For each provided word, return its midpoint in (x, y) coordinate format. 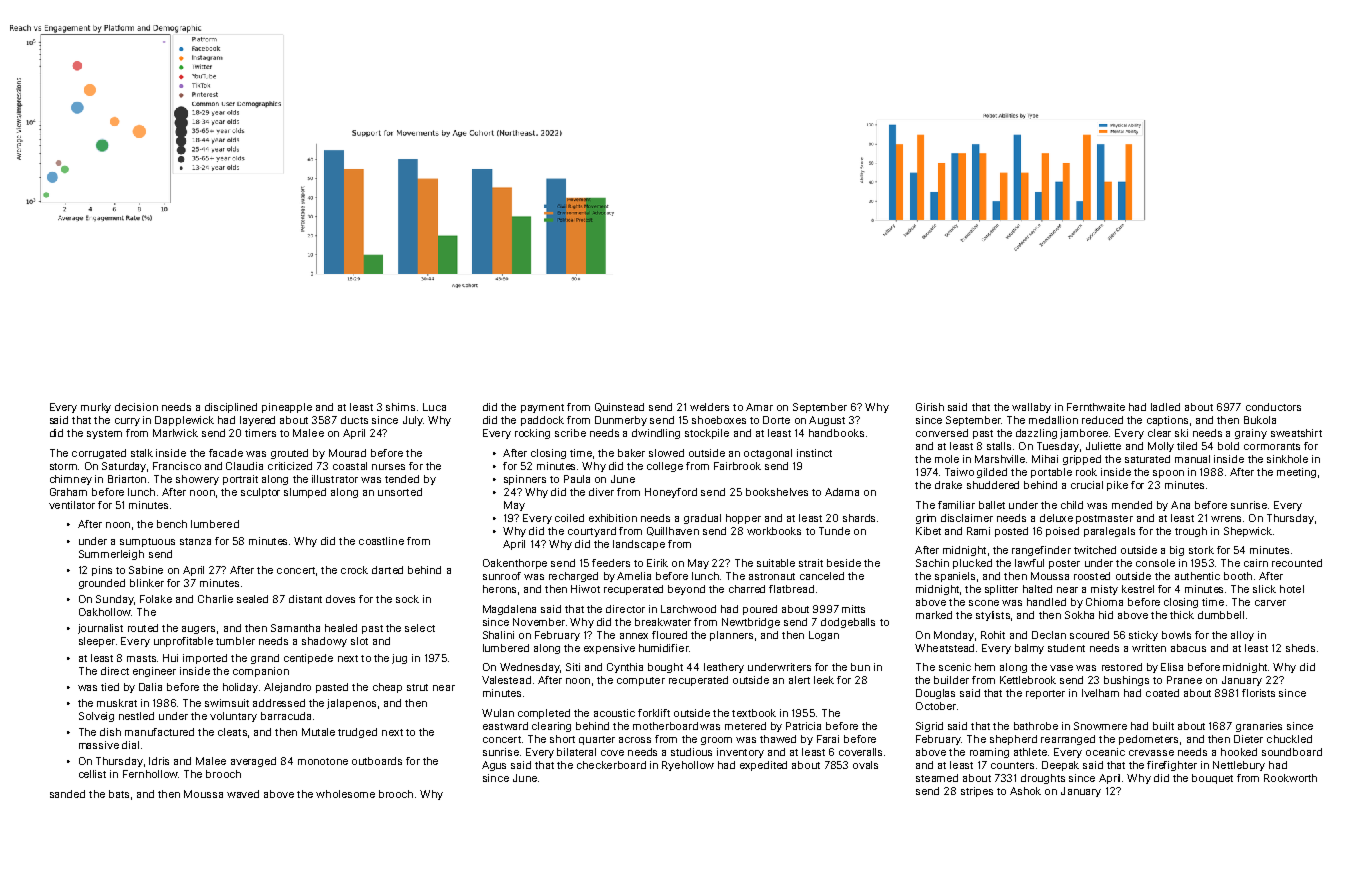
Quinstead (619, 407)
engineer (154, 672)
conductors (1273, 407)
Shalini (498, 635)
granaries (1259, 727)
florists (1258, 693)
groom (716, 741)
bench (172, 524)
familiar (956, 505)
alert (799, 680)
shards (859, 518)
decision (136, 407)
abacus (1188, 648)
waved (243, 794)
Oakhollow (105, 612)
